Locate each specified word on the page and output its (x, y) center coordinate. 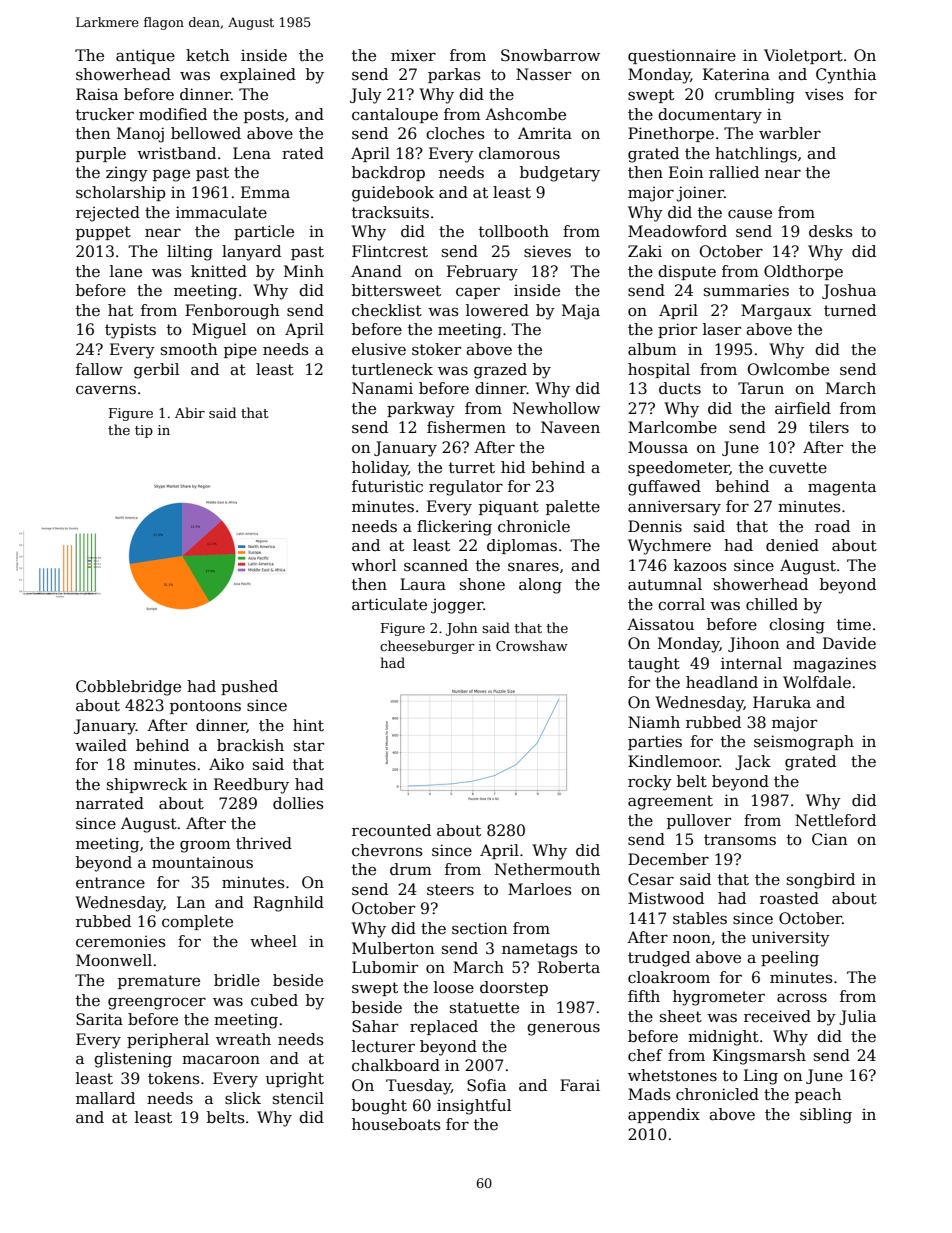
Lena (252, 153)
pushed (249, 687)
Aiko (226, 764)
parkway (421, 410)
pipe (240, 350)
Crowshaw (532, 645)
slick (243, 1098)
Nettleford (835, 820)
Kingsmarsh (759, 1057)
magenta (842, 488)
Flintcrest (390, 251)
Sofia (486, 1085)
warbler (790, 133)
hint (308, 725)
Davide (849, 643)
